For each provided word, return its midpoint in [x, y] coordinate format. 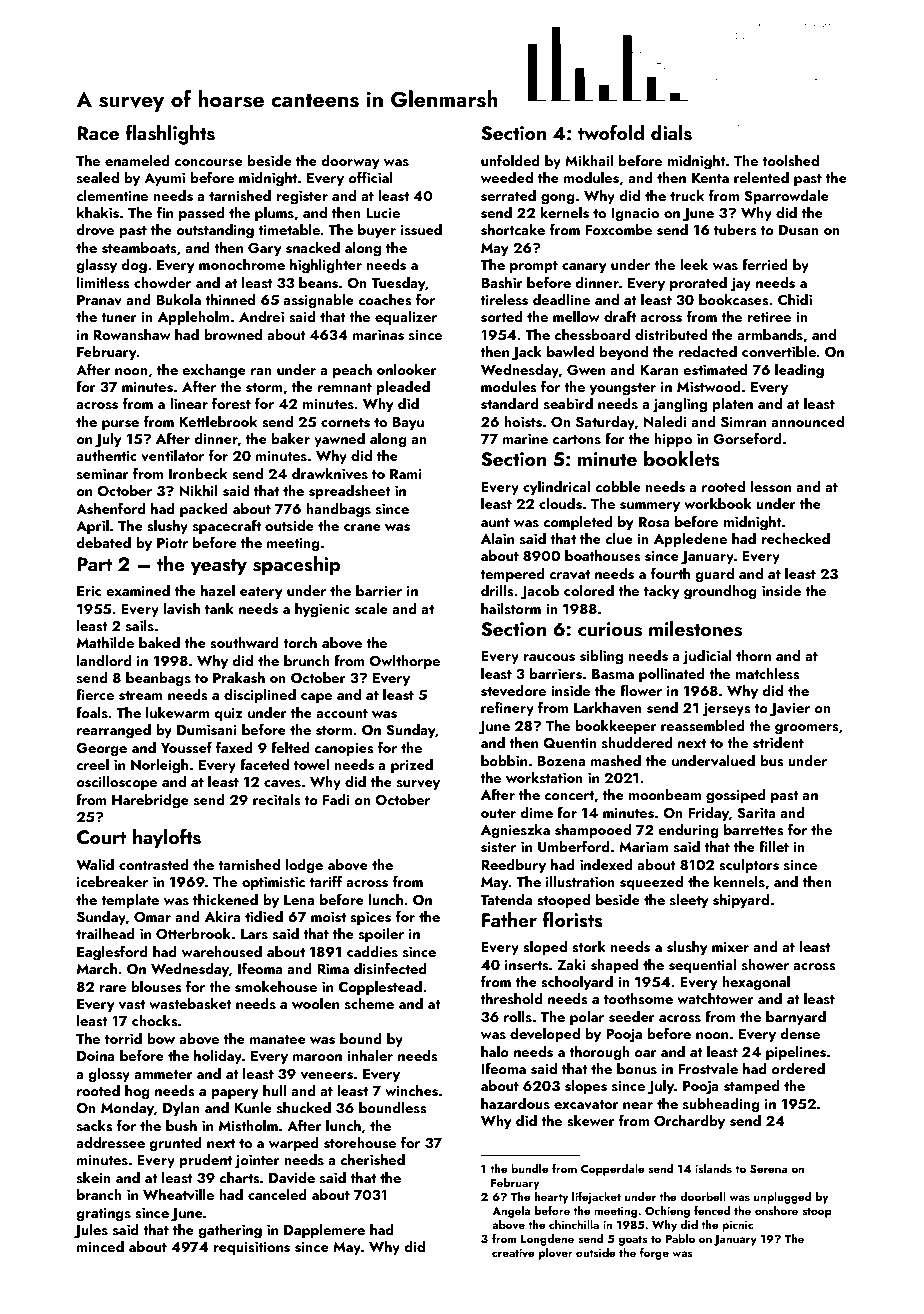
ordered [798, 1068]
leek [694, 264]
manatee [278, 1039]
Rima [333, 969]
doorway [350, 162]
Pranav [99, 300]
